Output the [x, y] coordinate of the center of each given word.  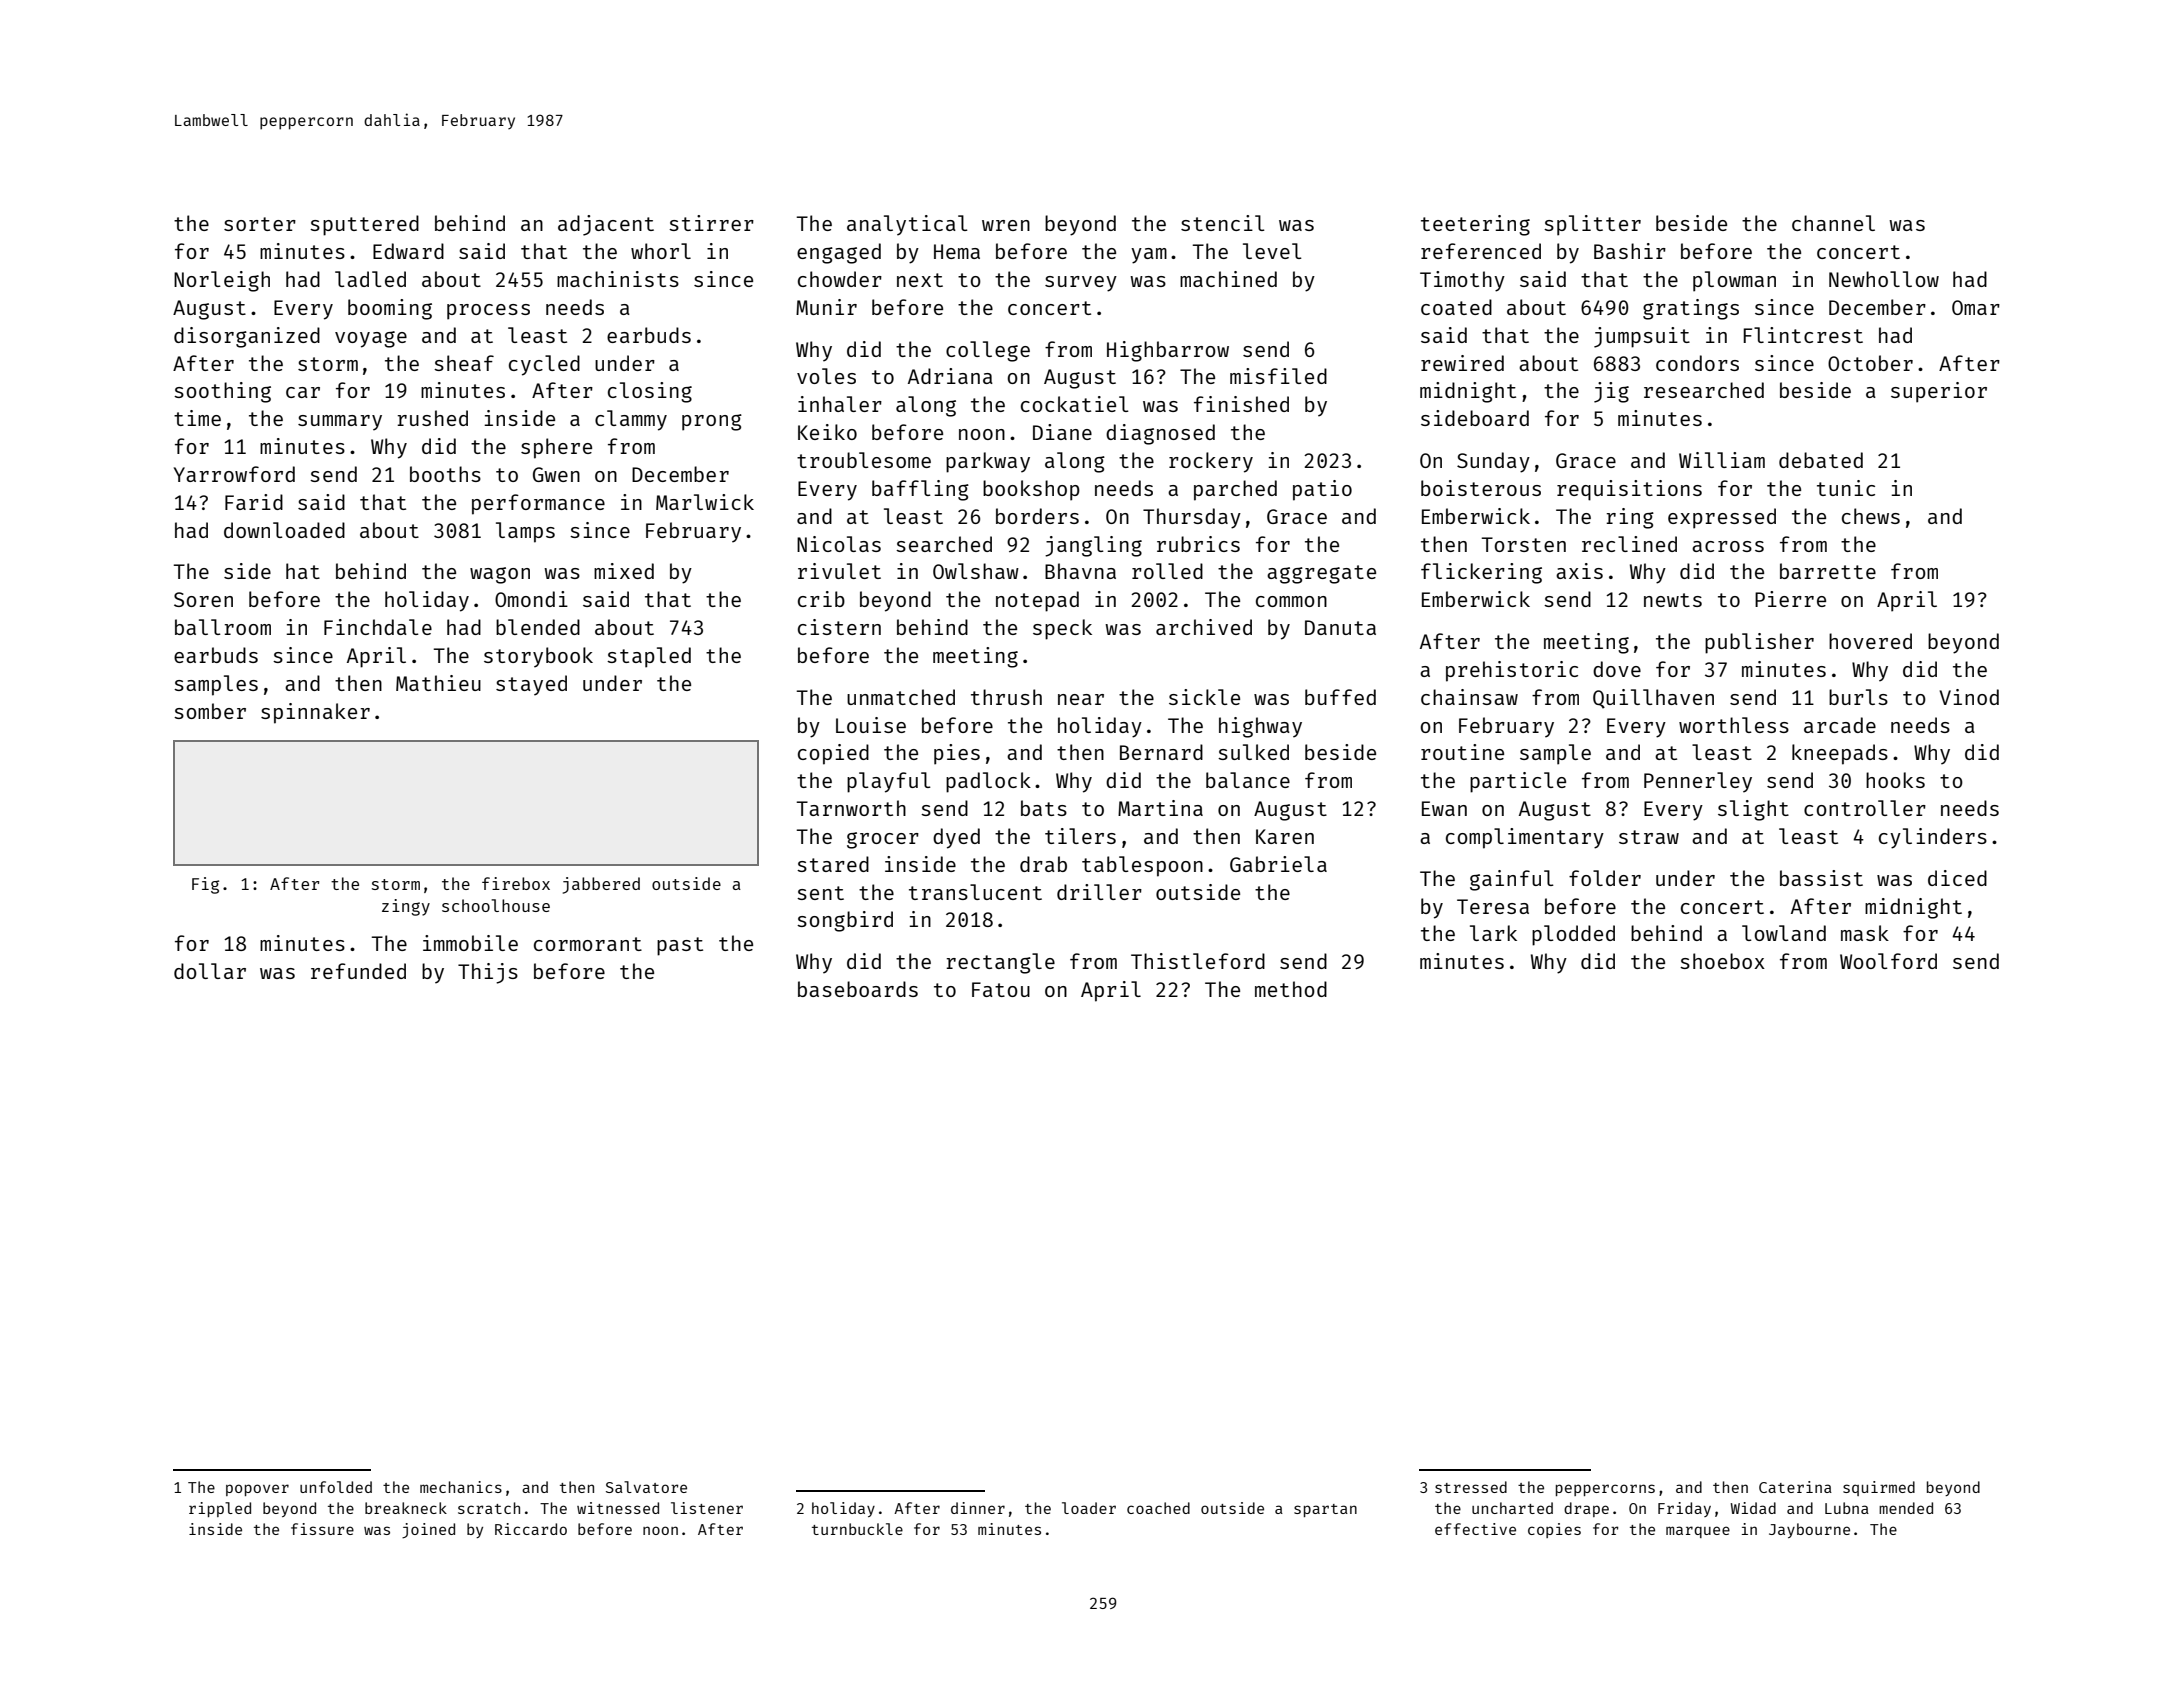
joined [428, 1531]
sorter [260, 224]
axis [1579, 571]
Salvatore [646, 1487]
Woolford [1888, 961]
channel [1833, 223]
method [1291, 989]
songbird [845, 921]
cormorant [588, 944]
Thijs [488, 973]
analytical [907, 225]
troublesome [864, 460]
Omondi [531, 599]
